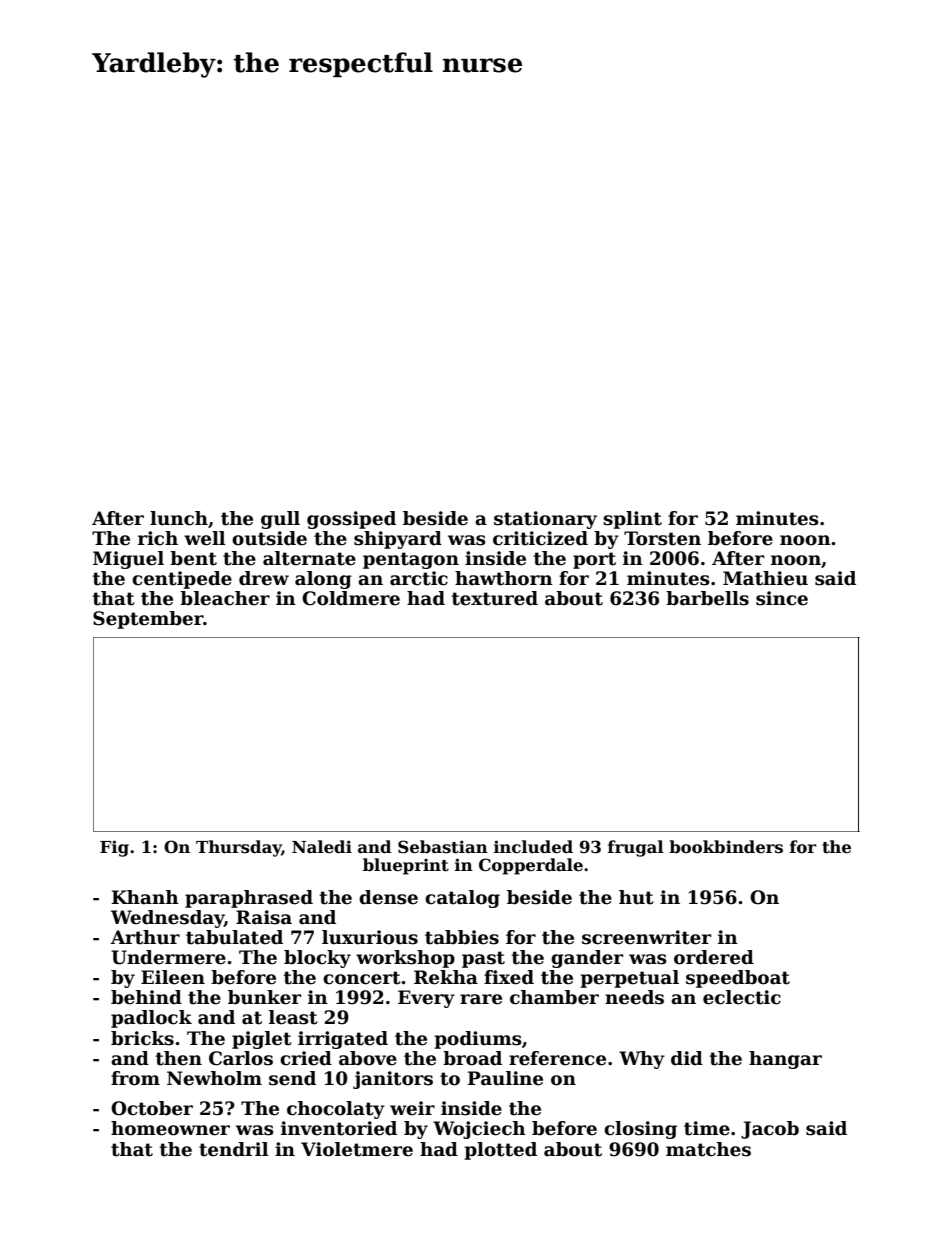  What do you see at coordinates (632, 520) in the document?
I see `splint` at bounding box center [632, 520].
